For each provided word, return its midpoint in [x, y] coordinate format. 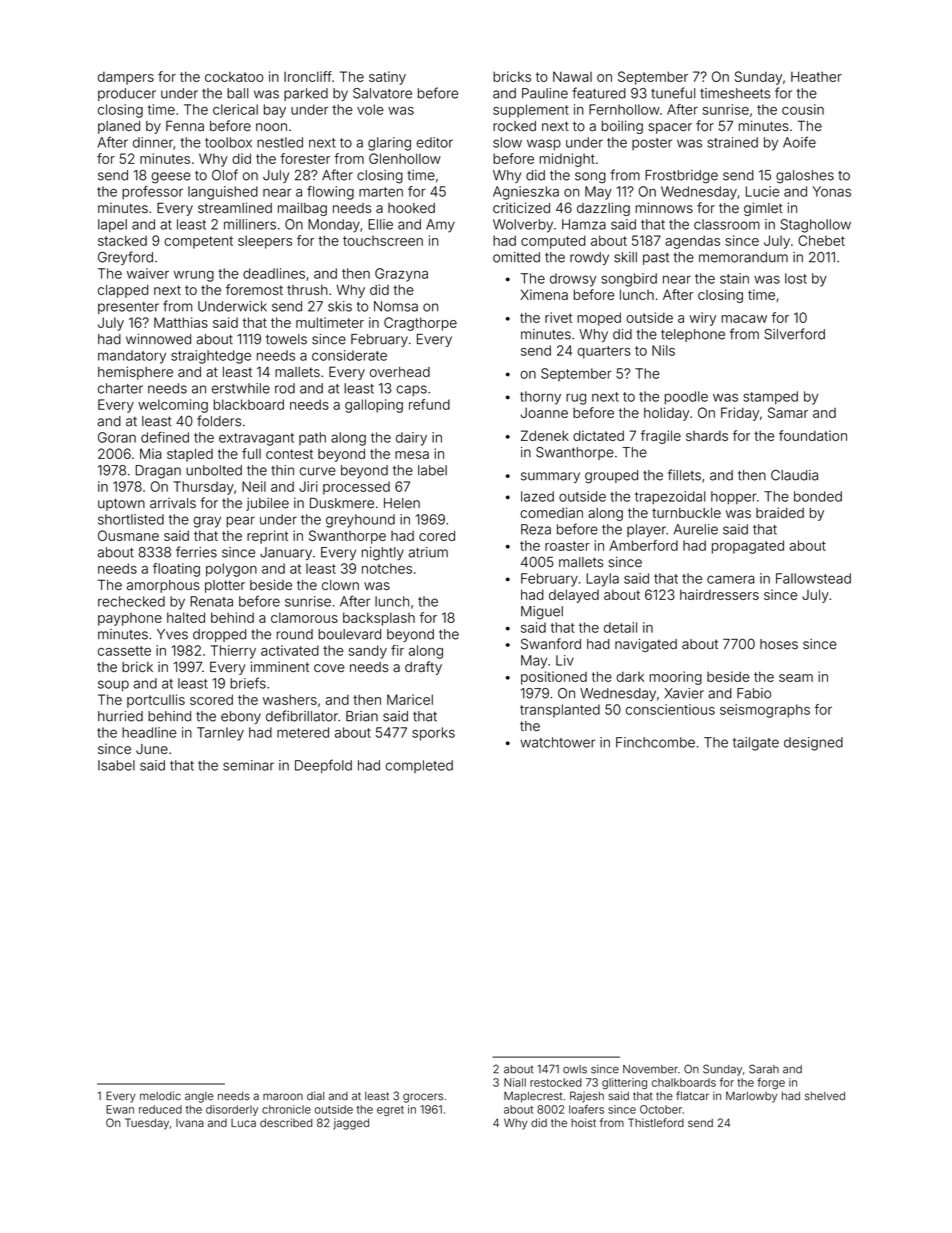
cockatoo [234, 77]
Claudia [794, 475]
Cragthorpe [420, 324]
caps [411, 390]
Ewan [120, 1109]
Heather [816, 76]
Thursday [203, 488]
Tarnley [220, 734]
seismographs [765, 711]
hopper [734, 498]
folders [219, 421]
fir [397, 650]
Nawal [572, 76]
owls [575, 1069]
